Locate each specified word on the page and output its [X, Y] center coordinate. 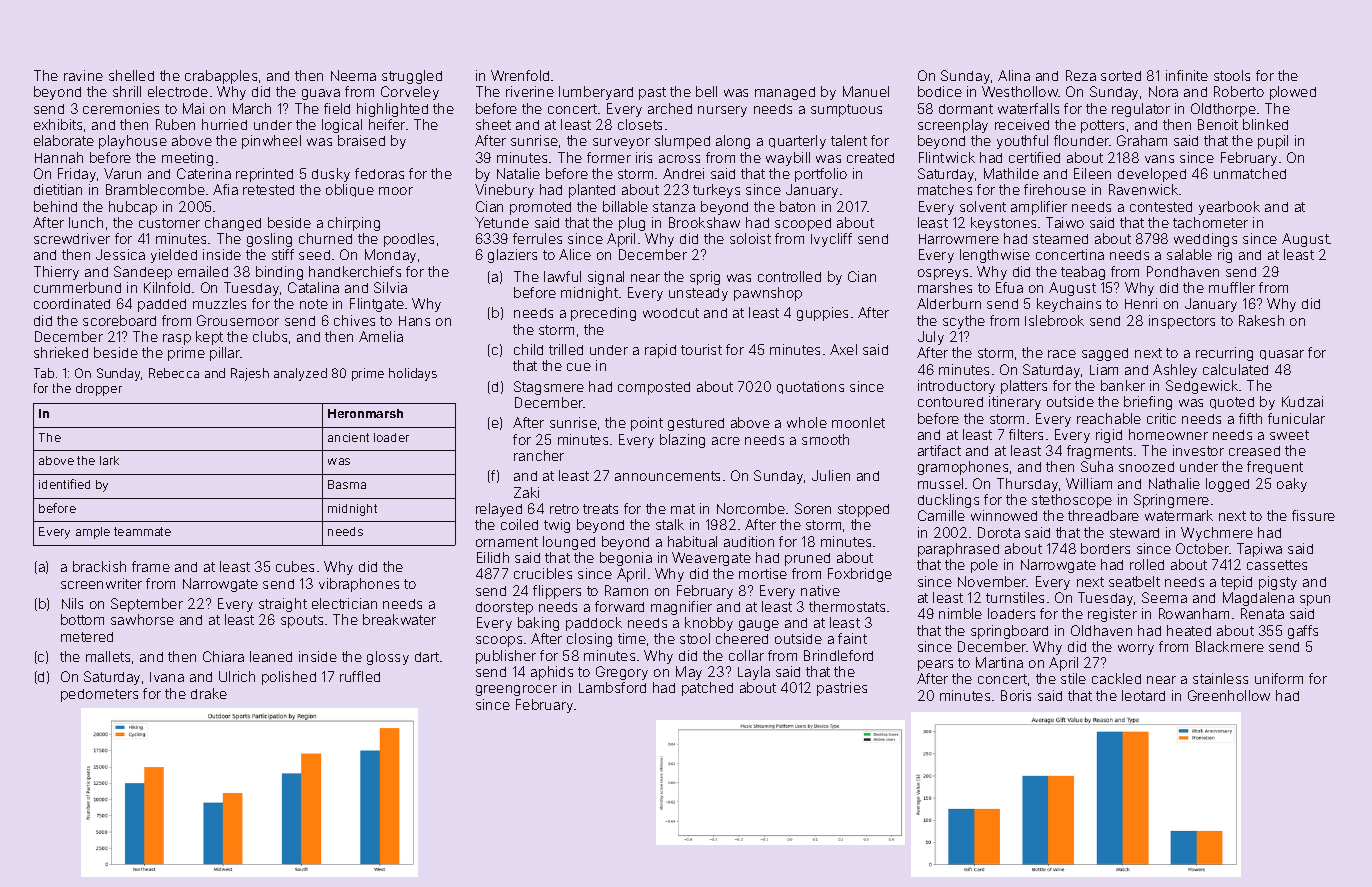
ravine [83, 75]
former [609, 157]
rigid [1109, 436]
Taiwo [1065, 222]
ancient [348, 437]
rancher [539, 455]
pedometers [99, 695]
